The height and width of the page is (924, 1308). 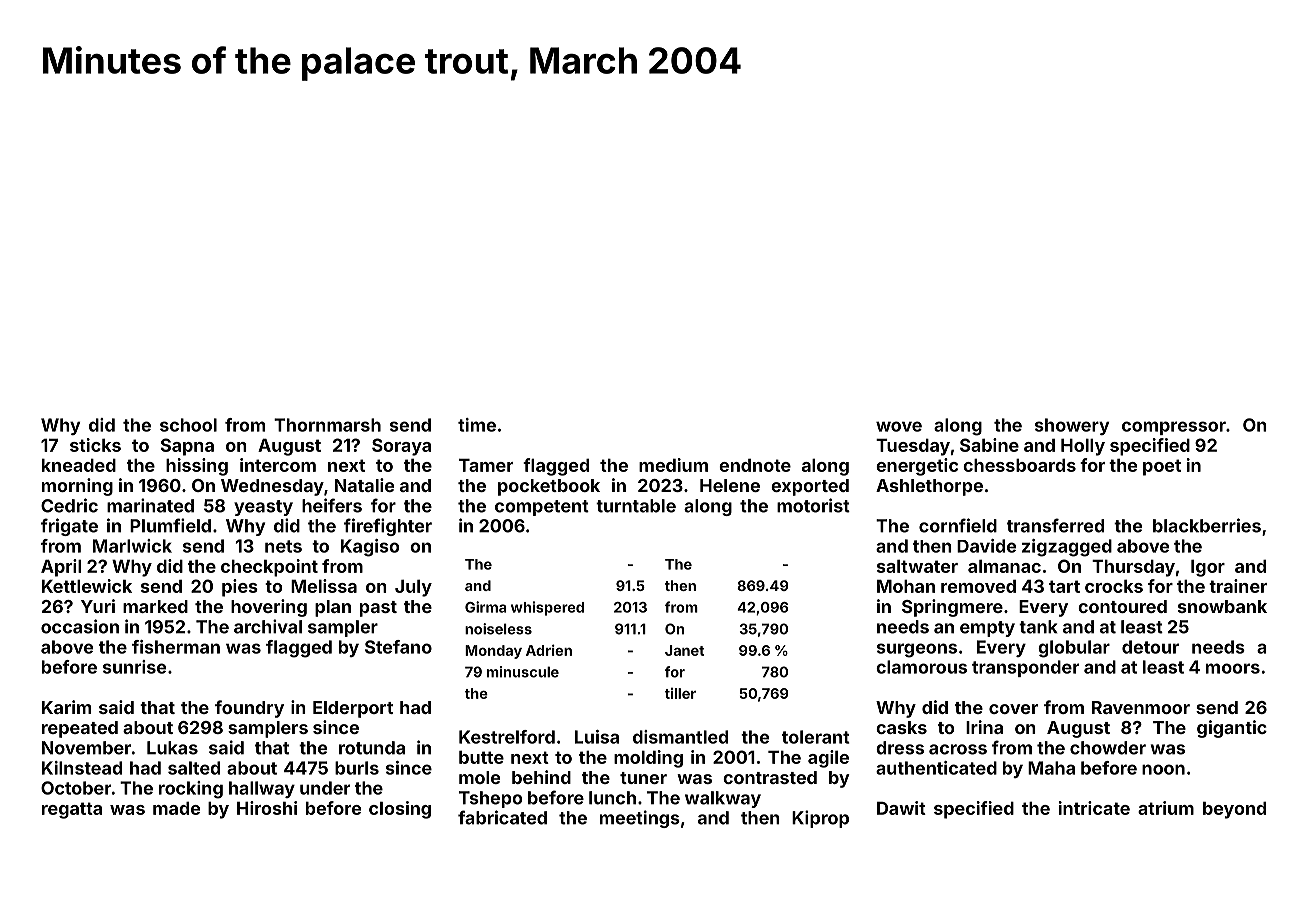 I want to click on October, so click(x=76, y=788).
